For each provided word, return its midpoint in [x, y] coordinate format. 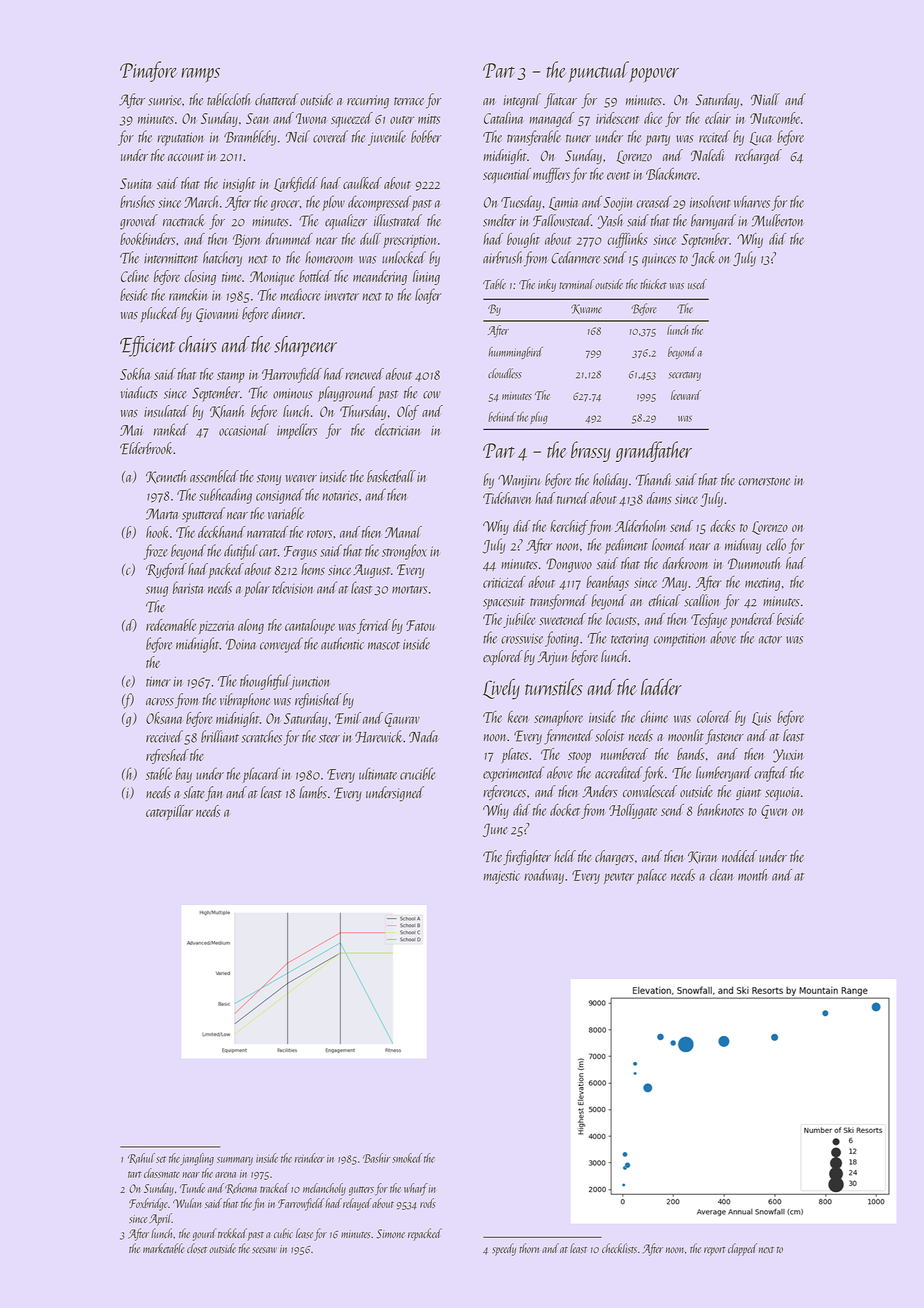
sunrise [164, 100]
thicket [653, 284]
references [504, 792]
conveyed [281, 645]
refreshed [167, 756]
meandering [380, 277]
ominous [293, 393]
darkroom [685, 563]
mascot [384, 646]
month [752, 875]
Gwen [774, 812]
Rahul [141, 1158]
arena [225, 1175]
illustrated [398, 220]
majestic [501, 877]
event [618, 176]
